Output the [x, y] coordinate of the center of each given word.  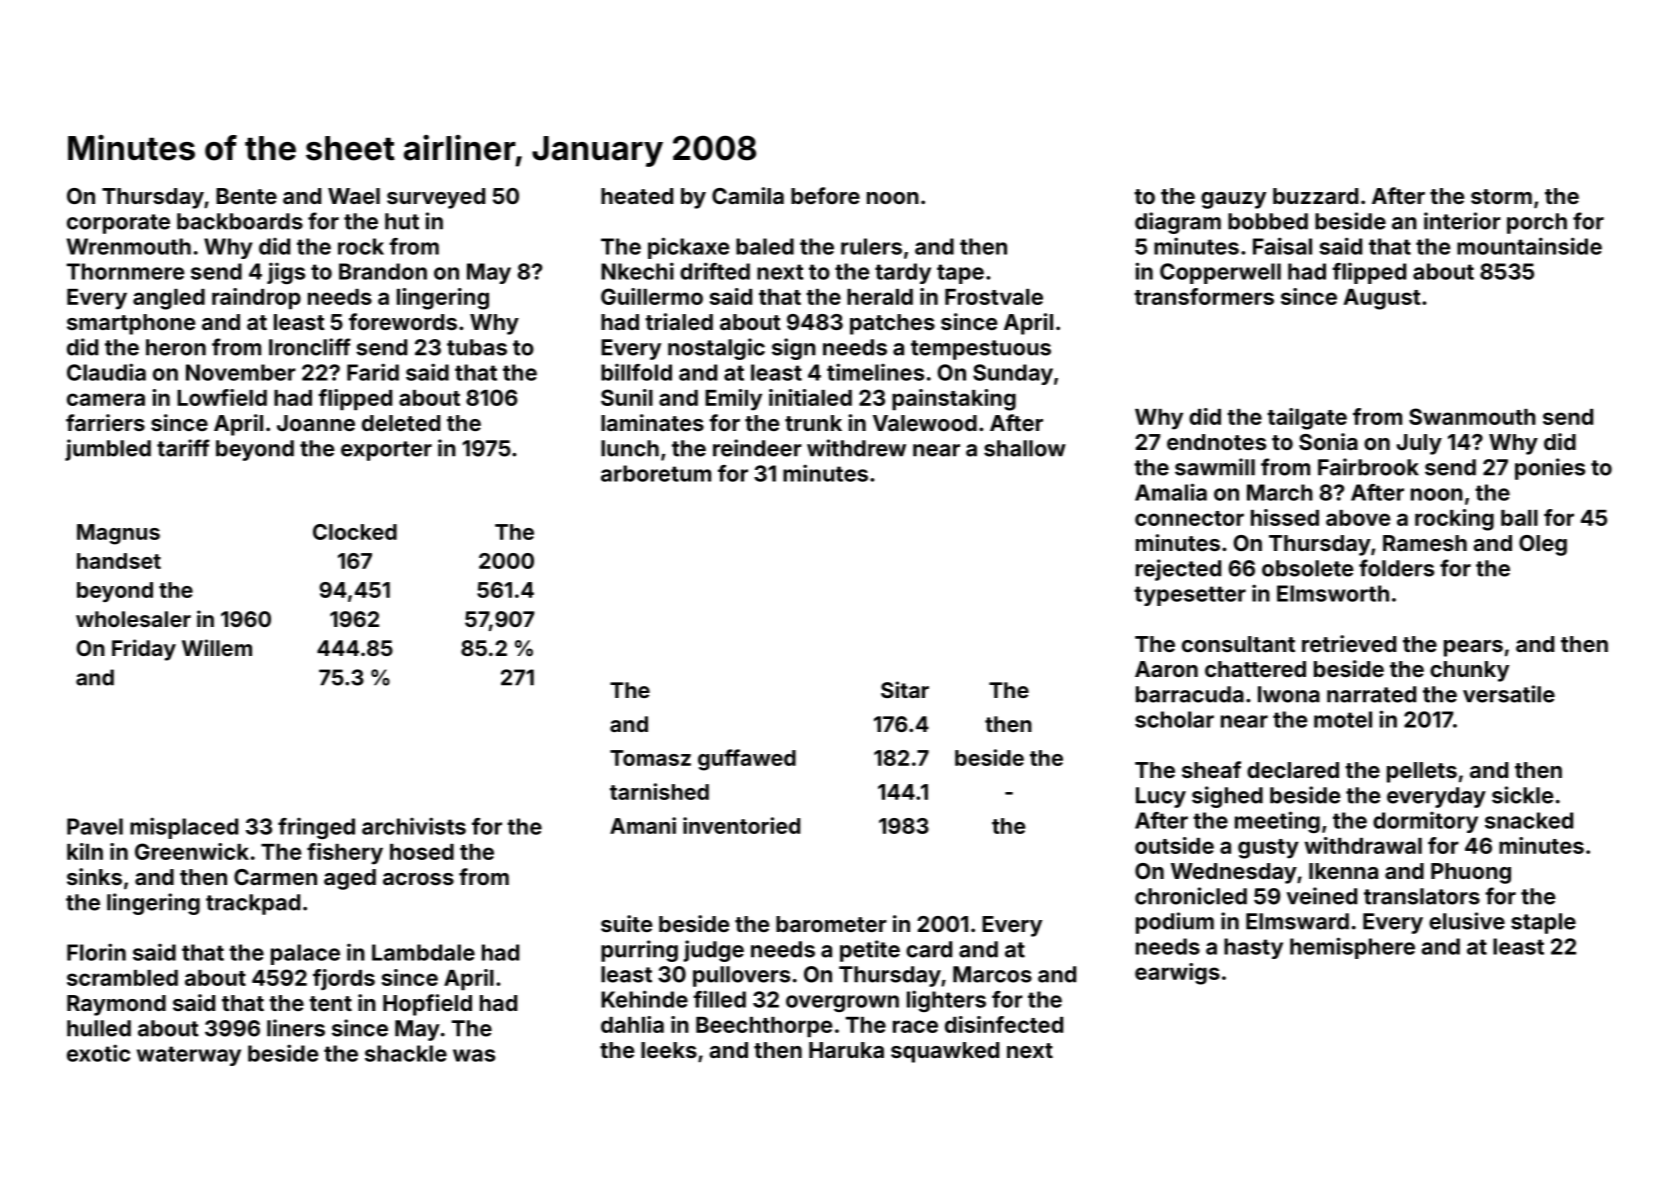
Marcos [992, 974]
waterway [189, 1056]
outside [1174, 845]
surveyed [436, 198]
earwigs [1177, 974]
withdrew [856, 448]
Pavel [95, 826]
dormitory [1425, 822]
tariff [183, 448]
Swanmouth [1472, 416]
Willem [217, 647]
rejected [1178, 570]
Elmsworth [1333, 593]
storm [1501, 196]
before [825, 195]
